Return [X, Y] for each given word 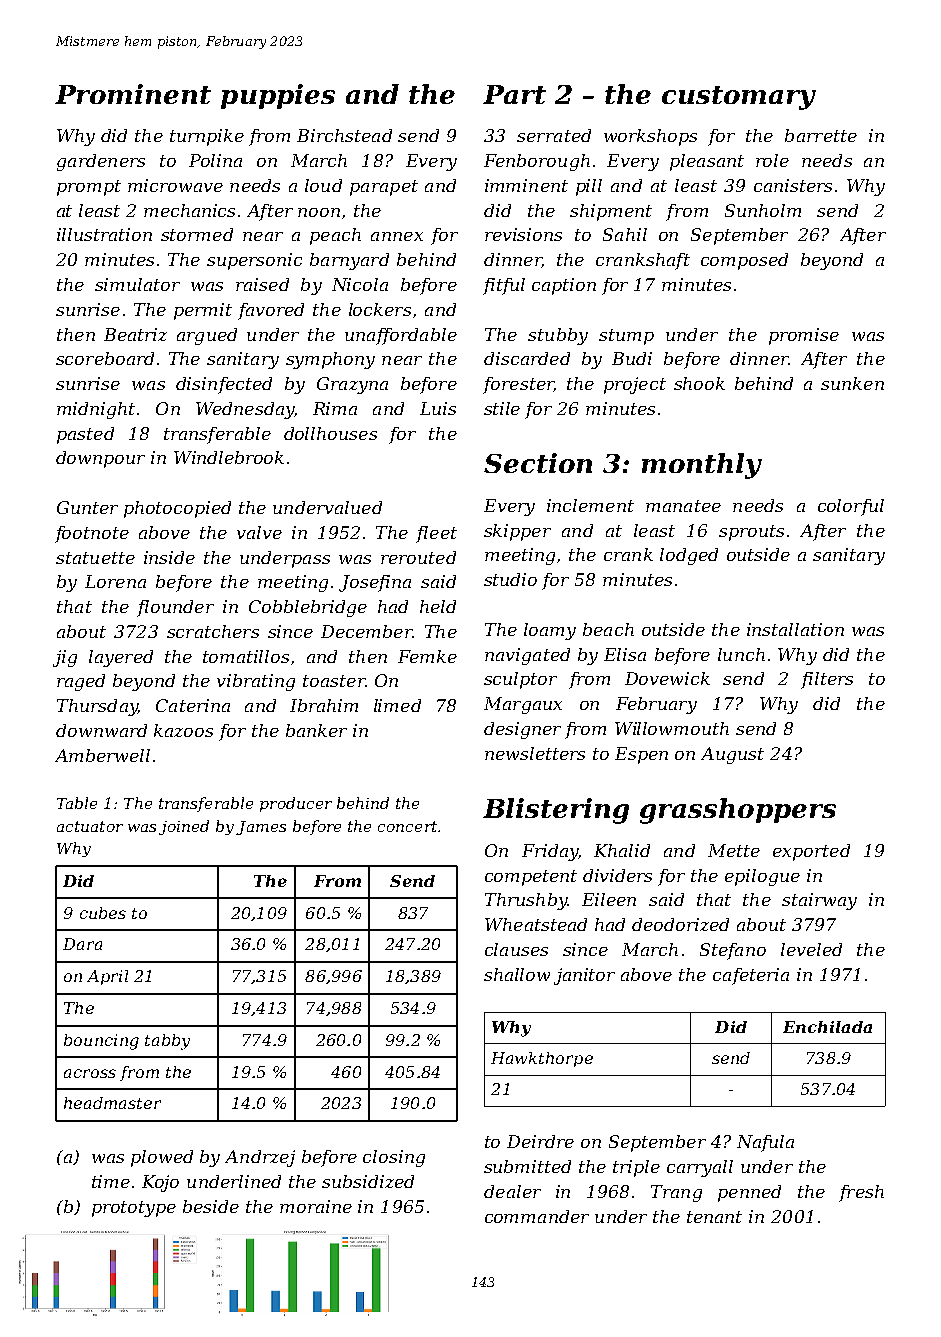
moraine [316, 1206]
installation [795, 629]
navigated [527, 656]
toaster [334, 681]
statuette [95, 558]
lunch [741, 654]
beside [211, 1206]
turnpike [207, 137]
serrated [554, 135]
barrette [821, 135]
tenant [714, 1217]
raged [81, 682]
